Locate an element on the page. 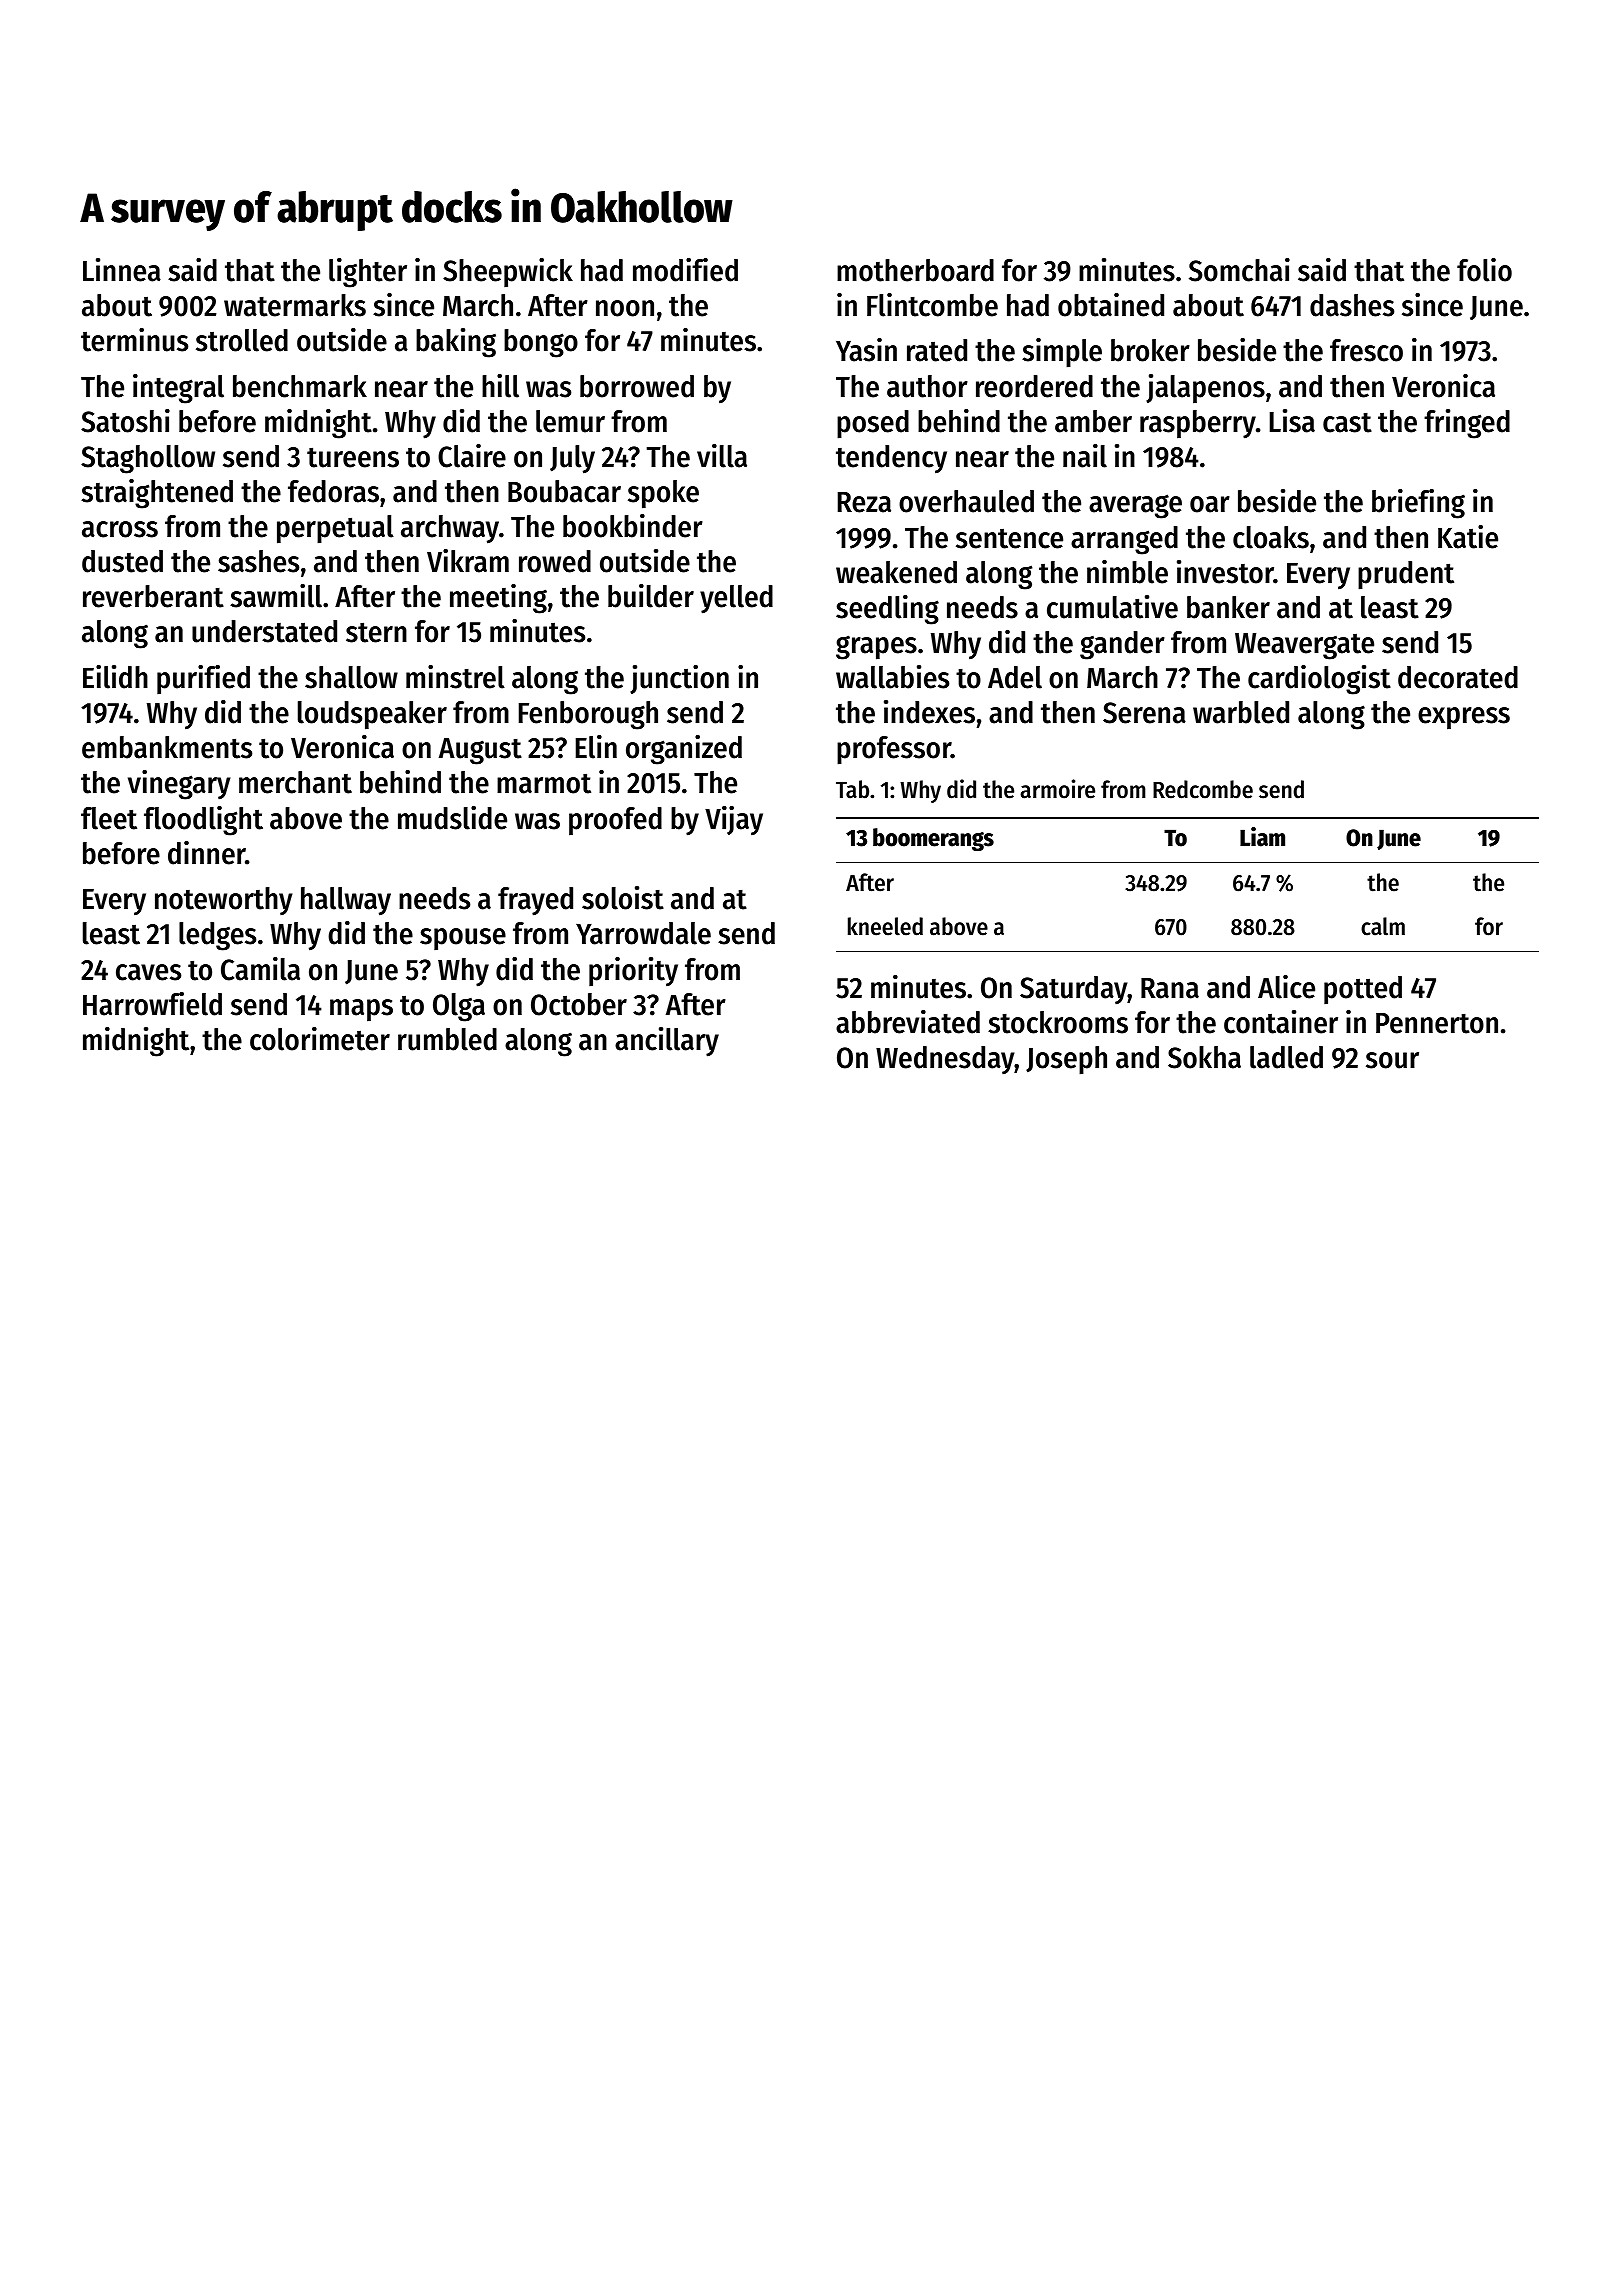 This page has height=2292, width=1620. Linnea is located at coordinates (122, 270).
